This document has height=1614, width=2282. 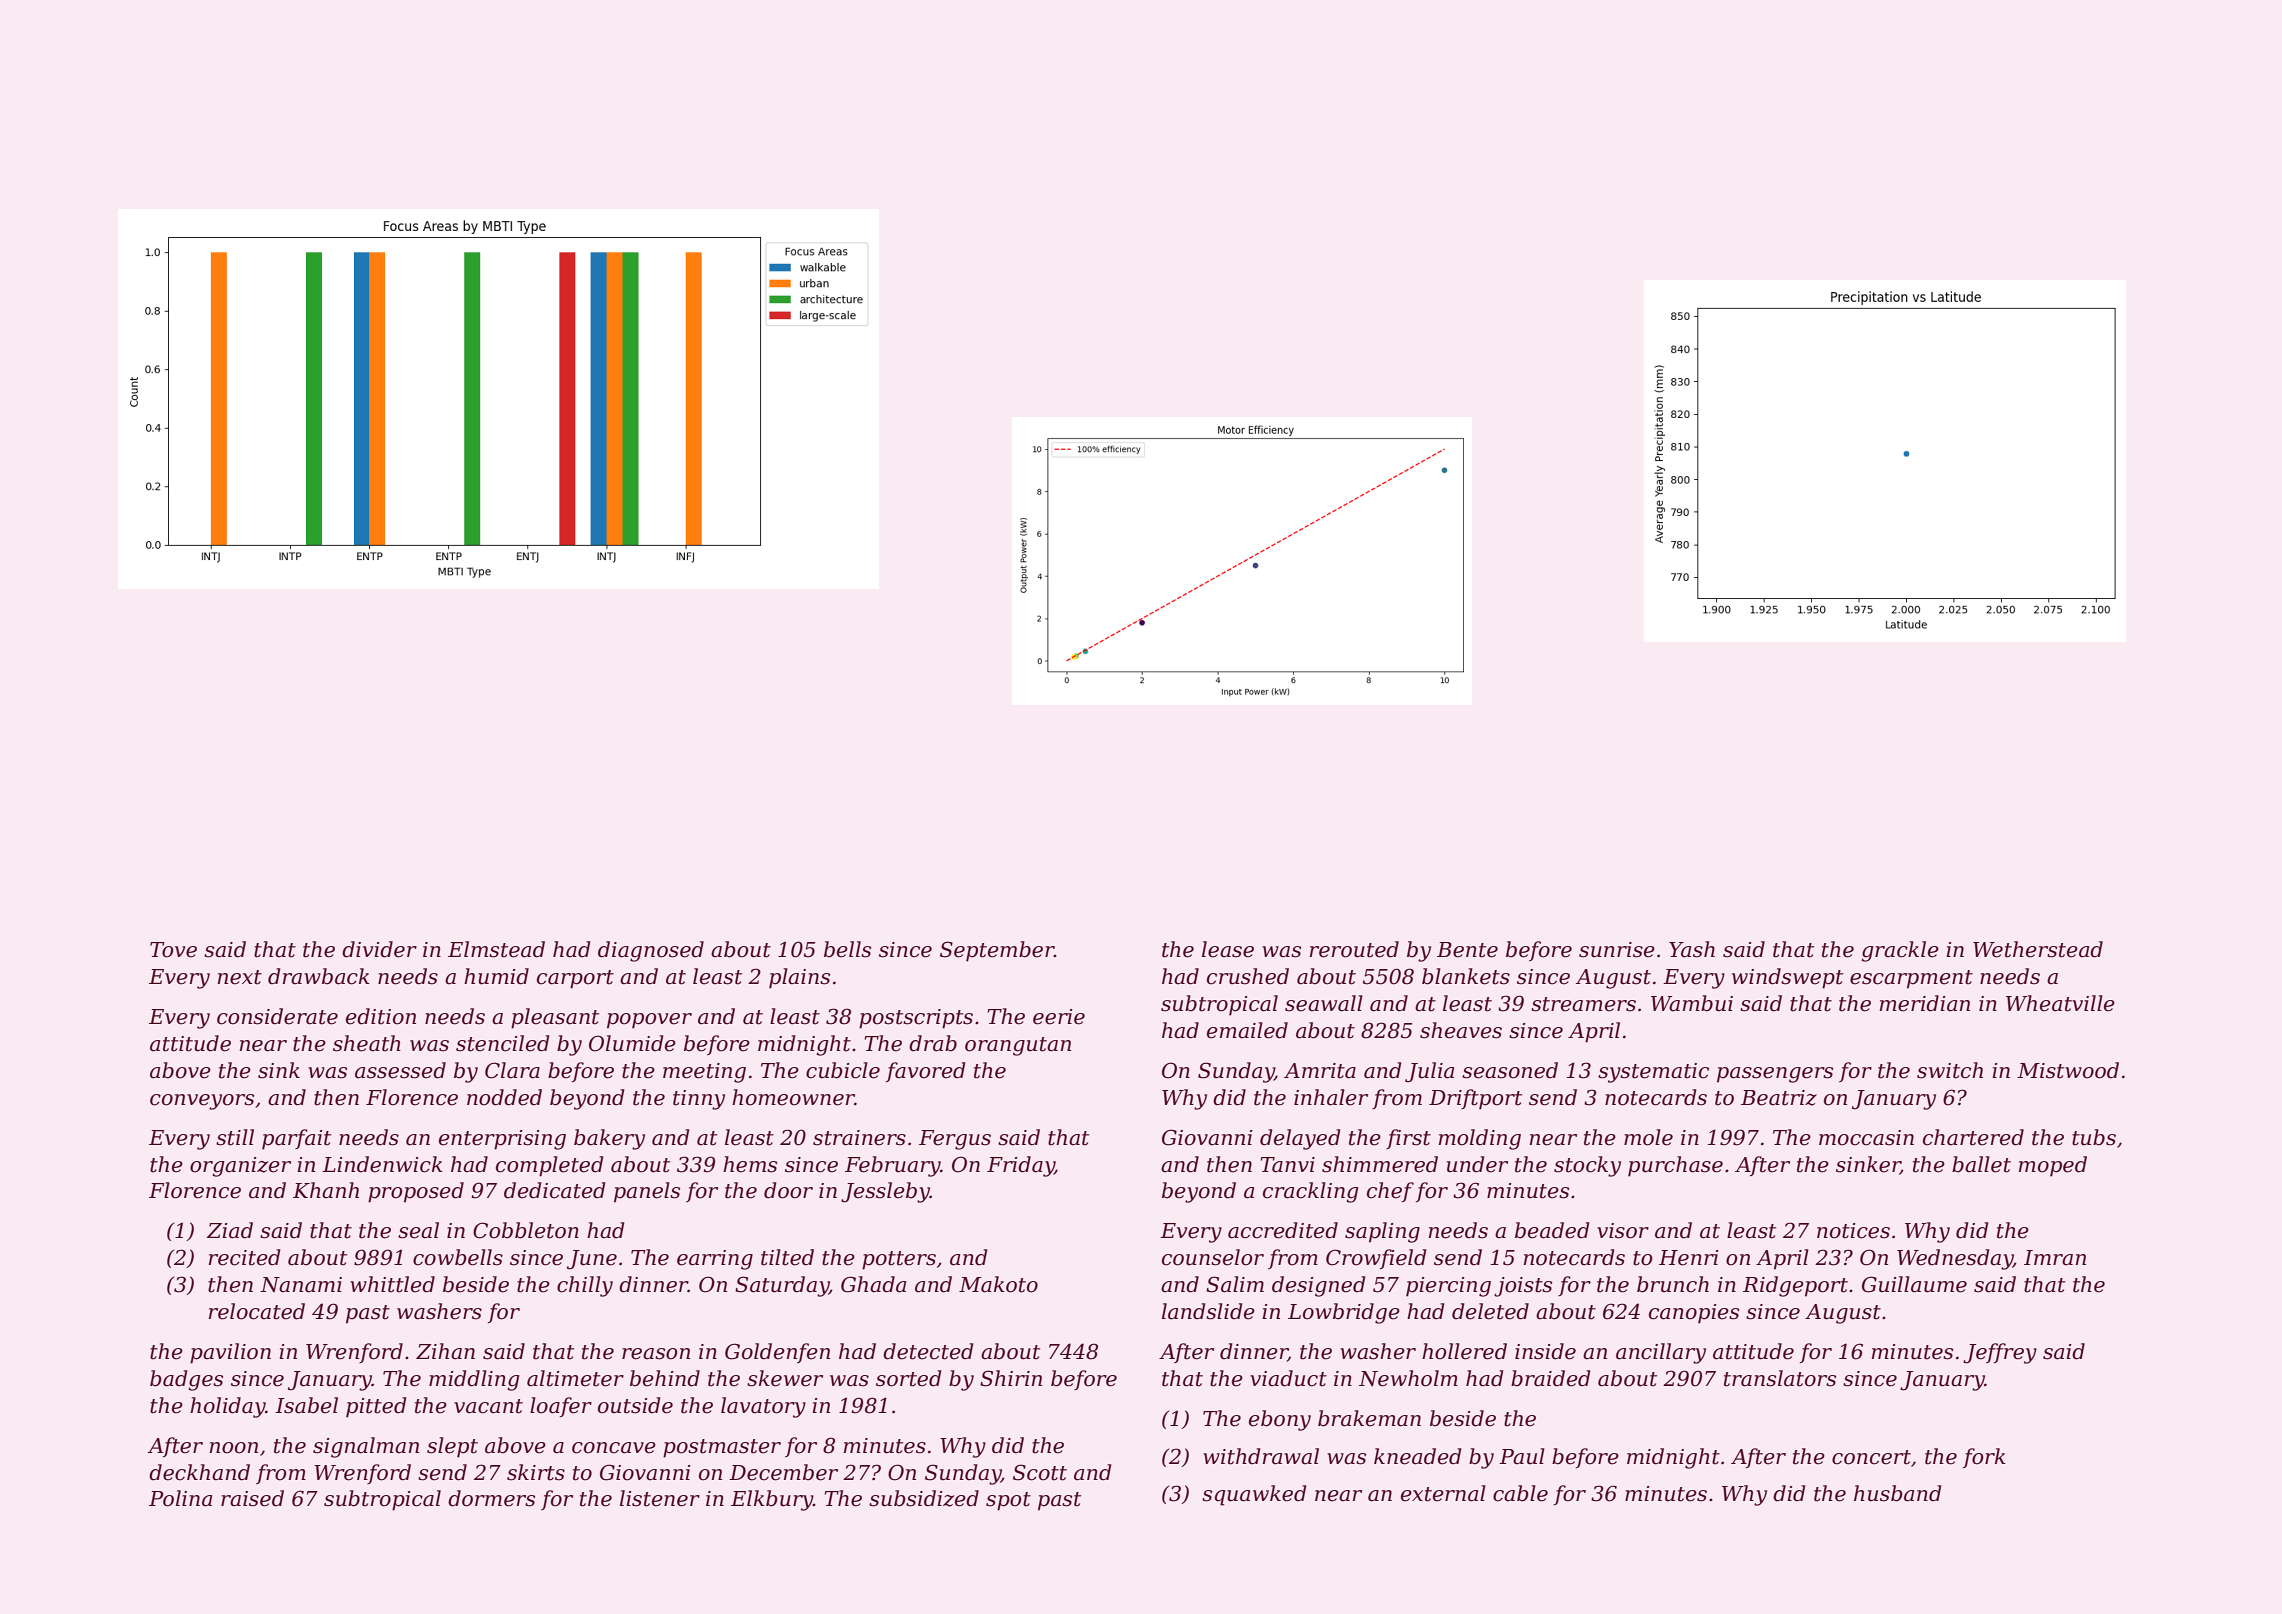 I want to click on raised, so click(x=252, y=1498).
